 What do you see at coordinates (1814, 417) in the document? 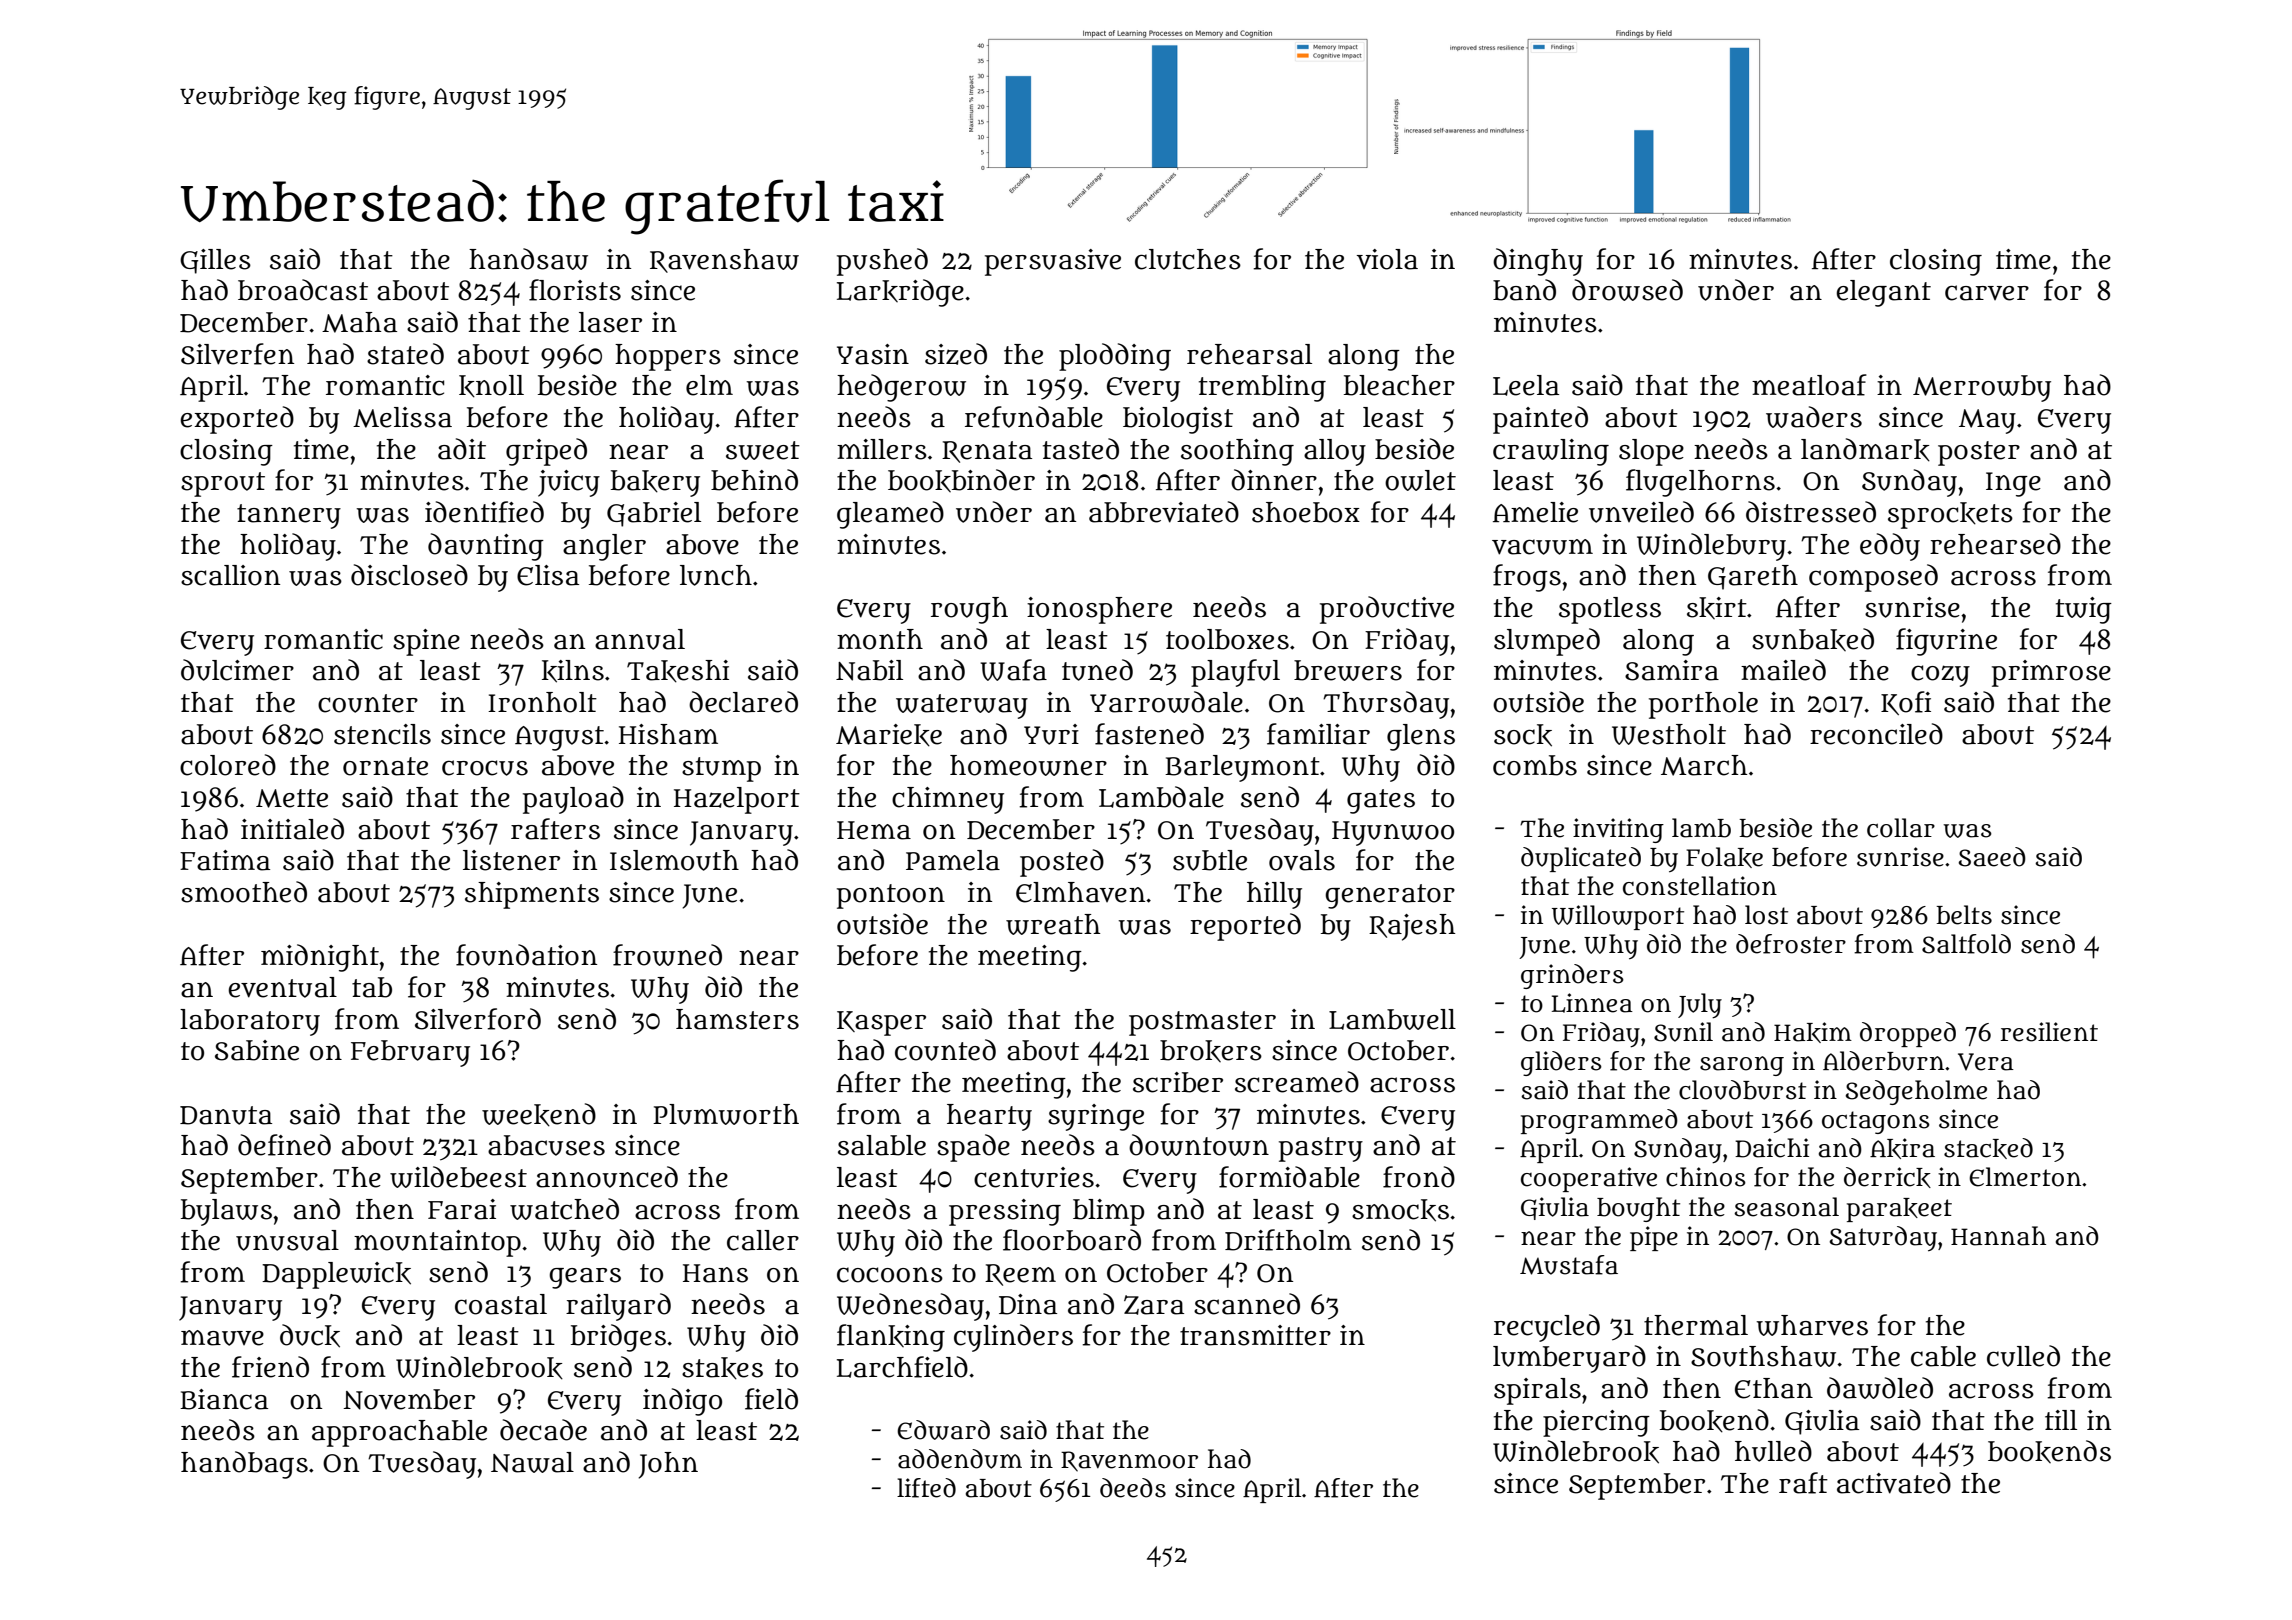
I see `waders` at bounding box center [1814, 417].
